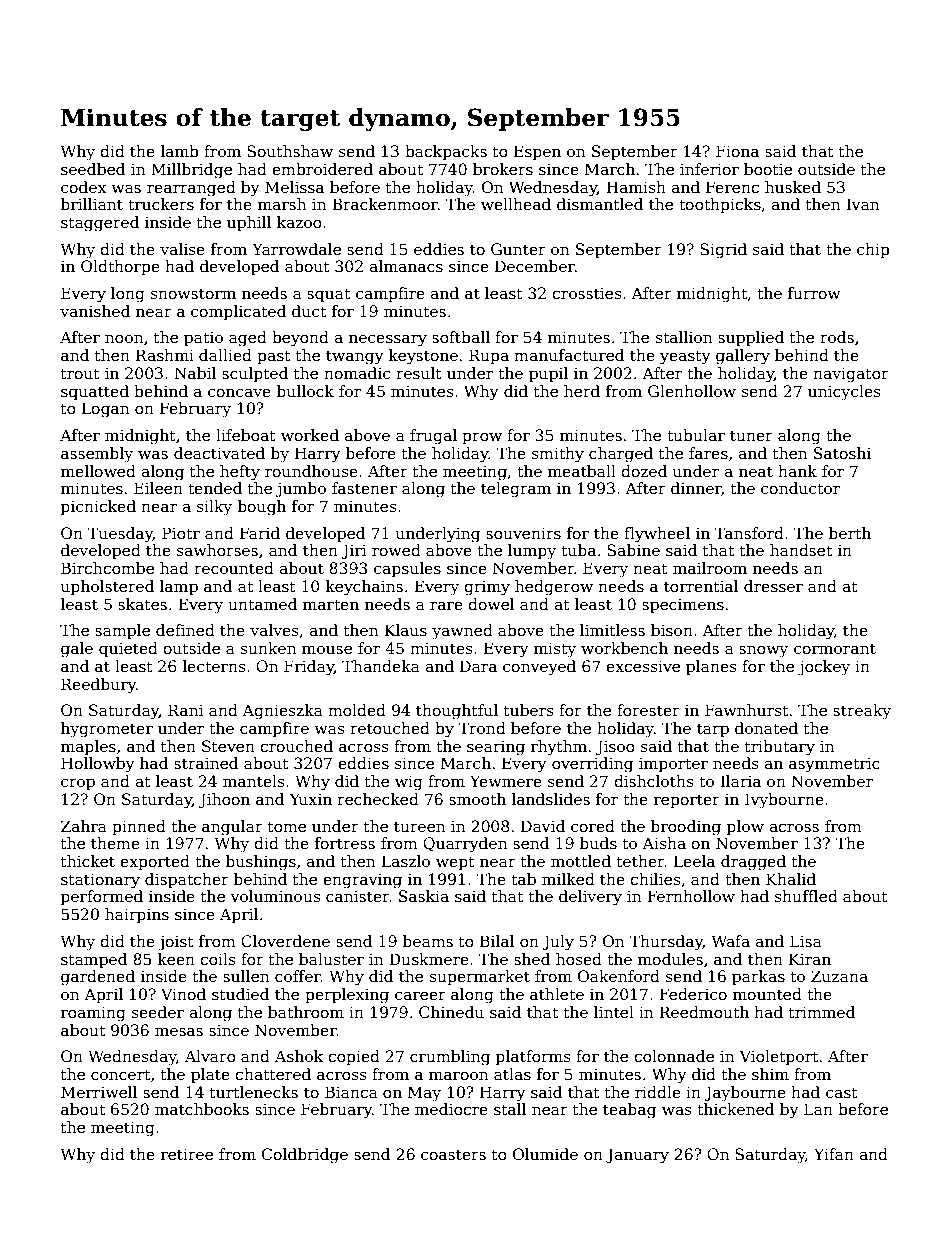 The height and width of the screenshot is (1233, 952). What do you see at coordinates (142, 604) in the screenshot?
I see `skates` at bounding box center [142, 604].
